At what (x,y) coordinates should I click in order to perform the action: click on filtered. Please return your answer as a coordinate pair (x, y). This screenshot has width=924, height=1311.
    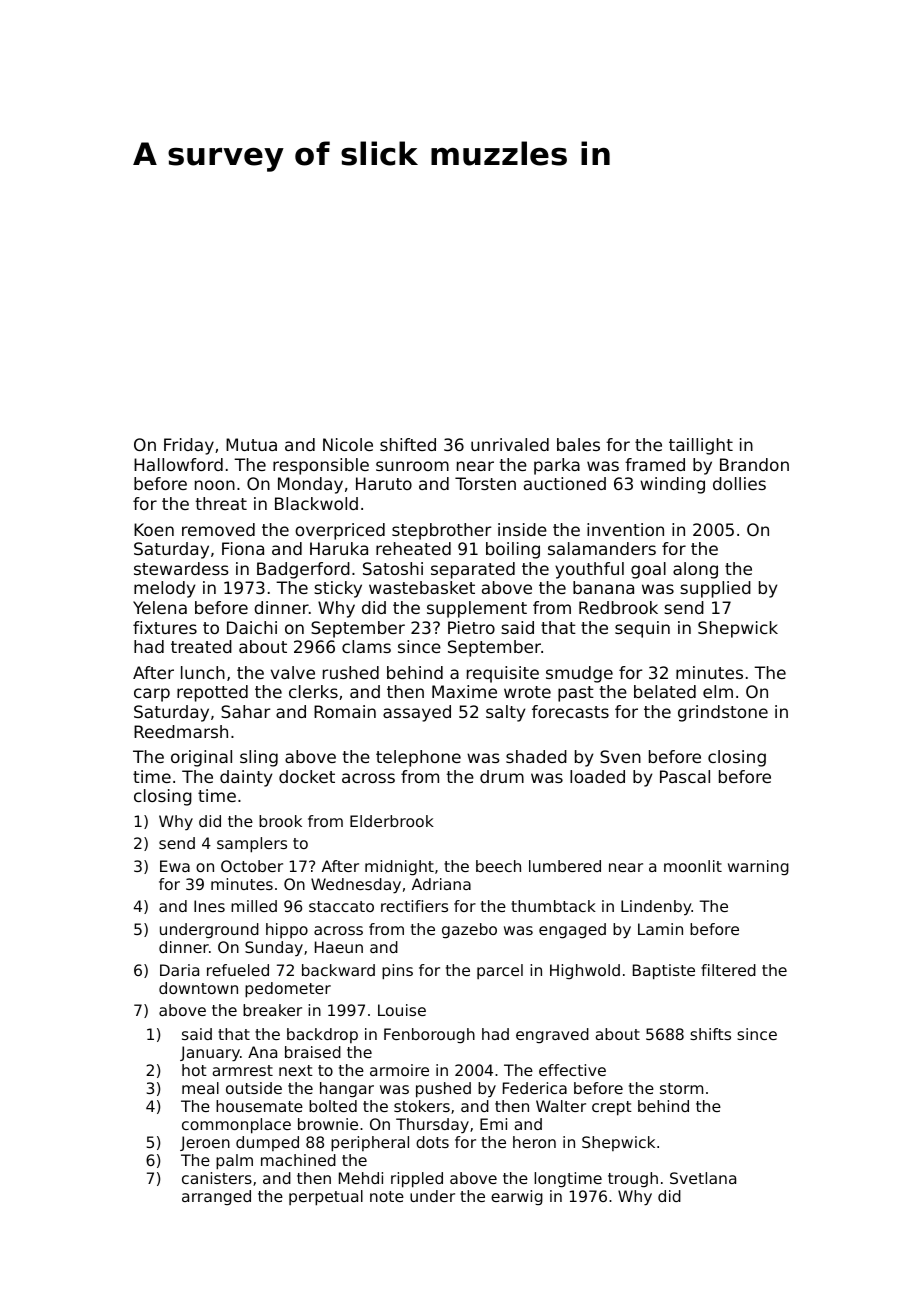
    Looking at the image, I should click on (728, 970).
